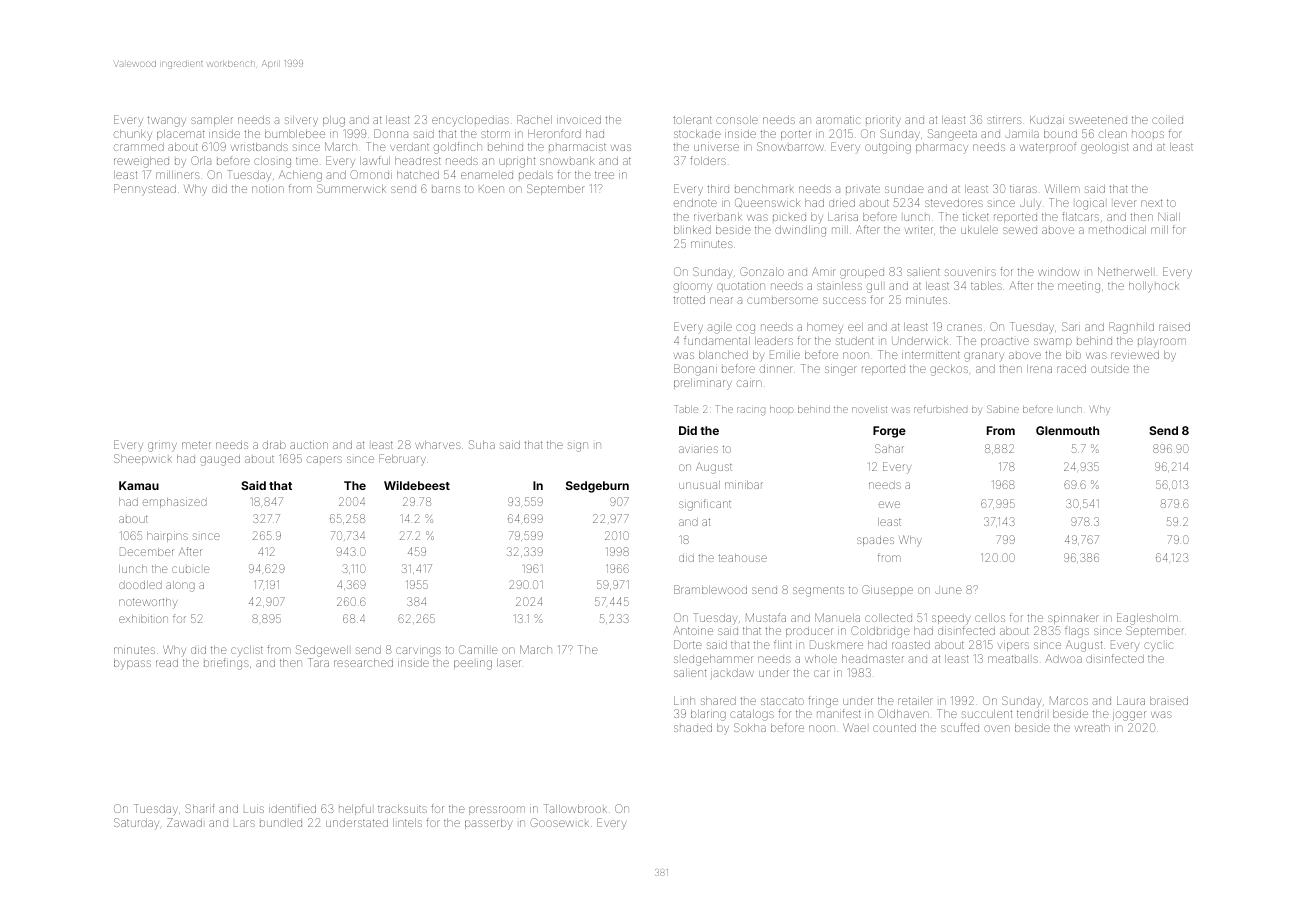  What do you see at coordinates (713, 660) in the page?
I see `sledgehammer` at bounding box center [713, 660].
